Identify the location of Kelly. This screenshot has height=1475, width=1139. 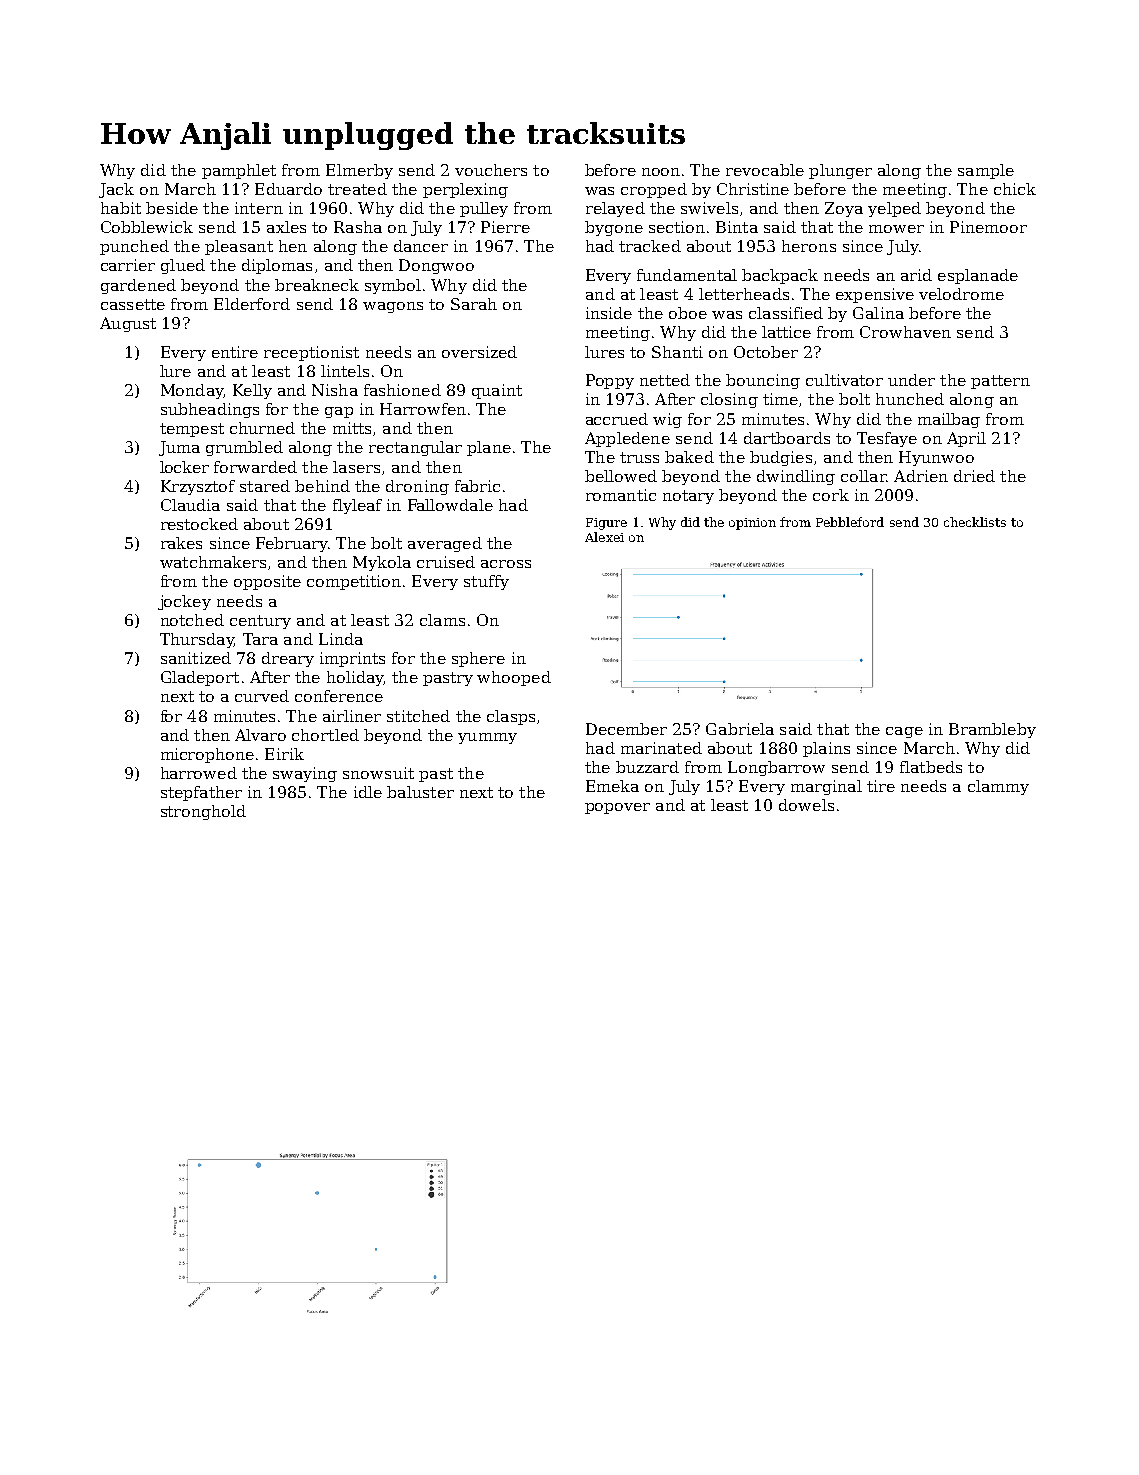
(252, 391).
